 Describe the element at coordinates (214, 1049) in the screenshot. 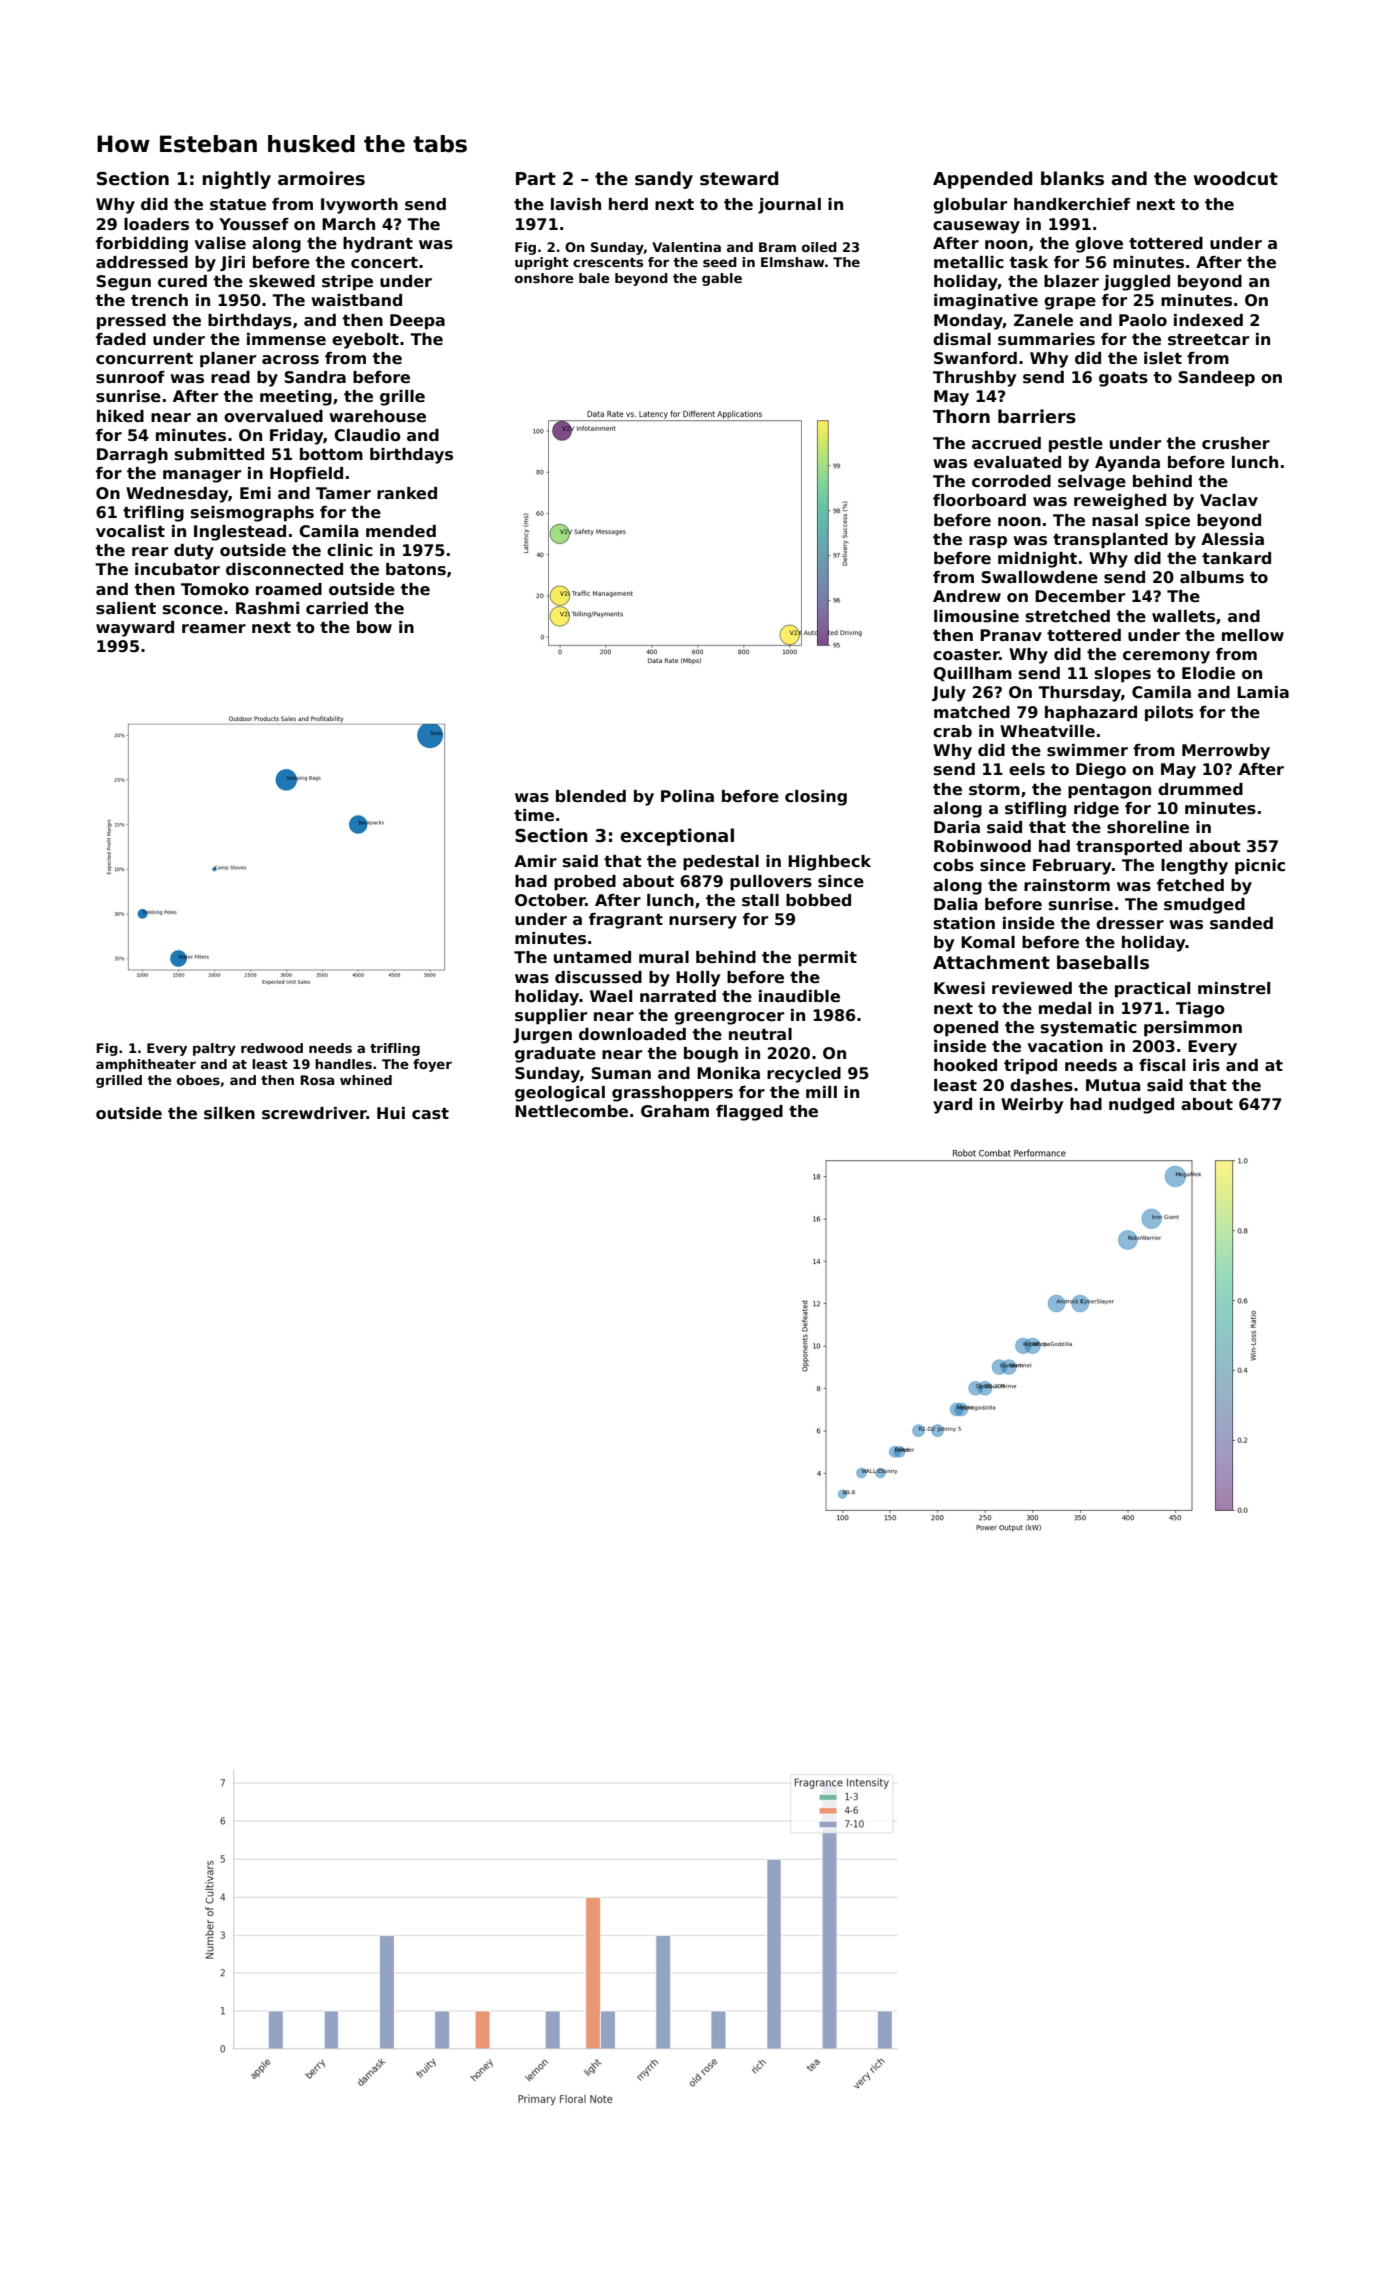

I see `paltry` at that location.
